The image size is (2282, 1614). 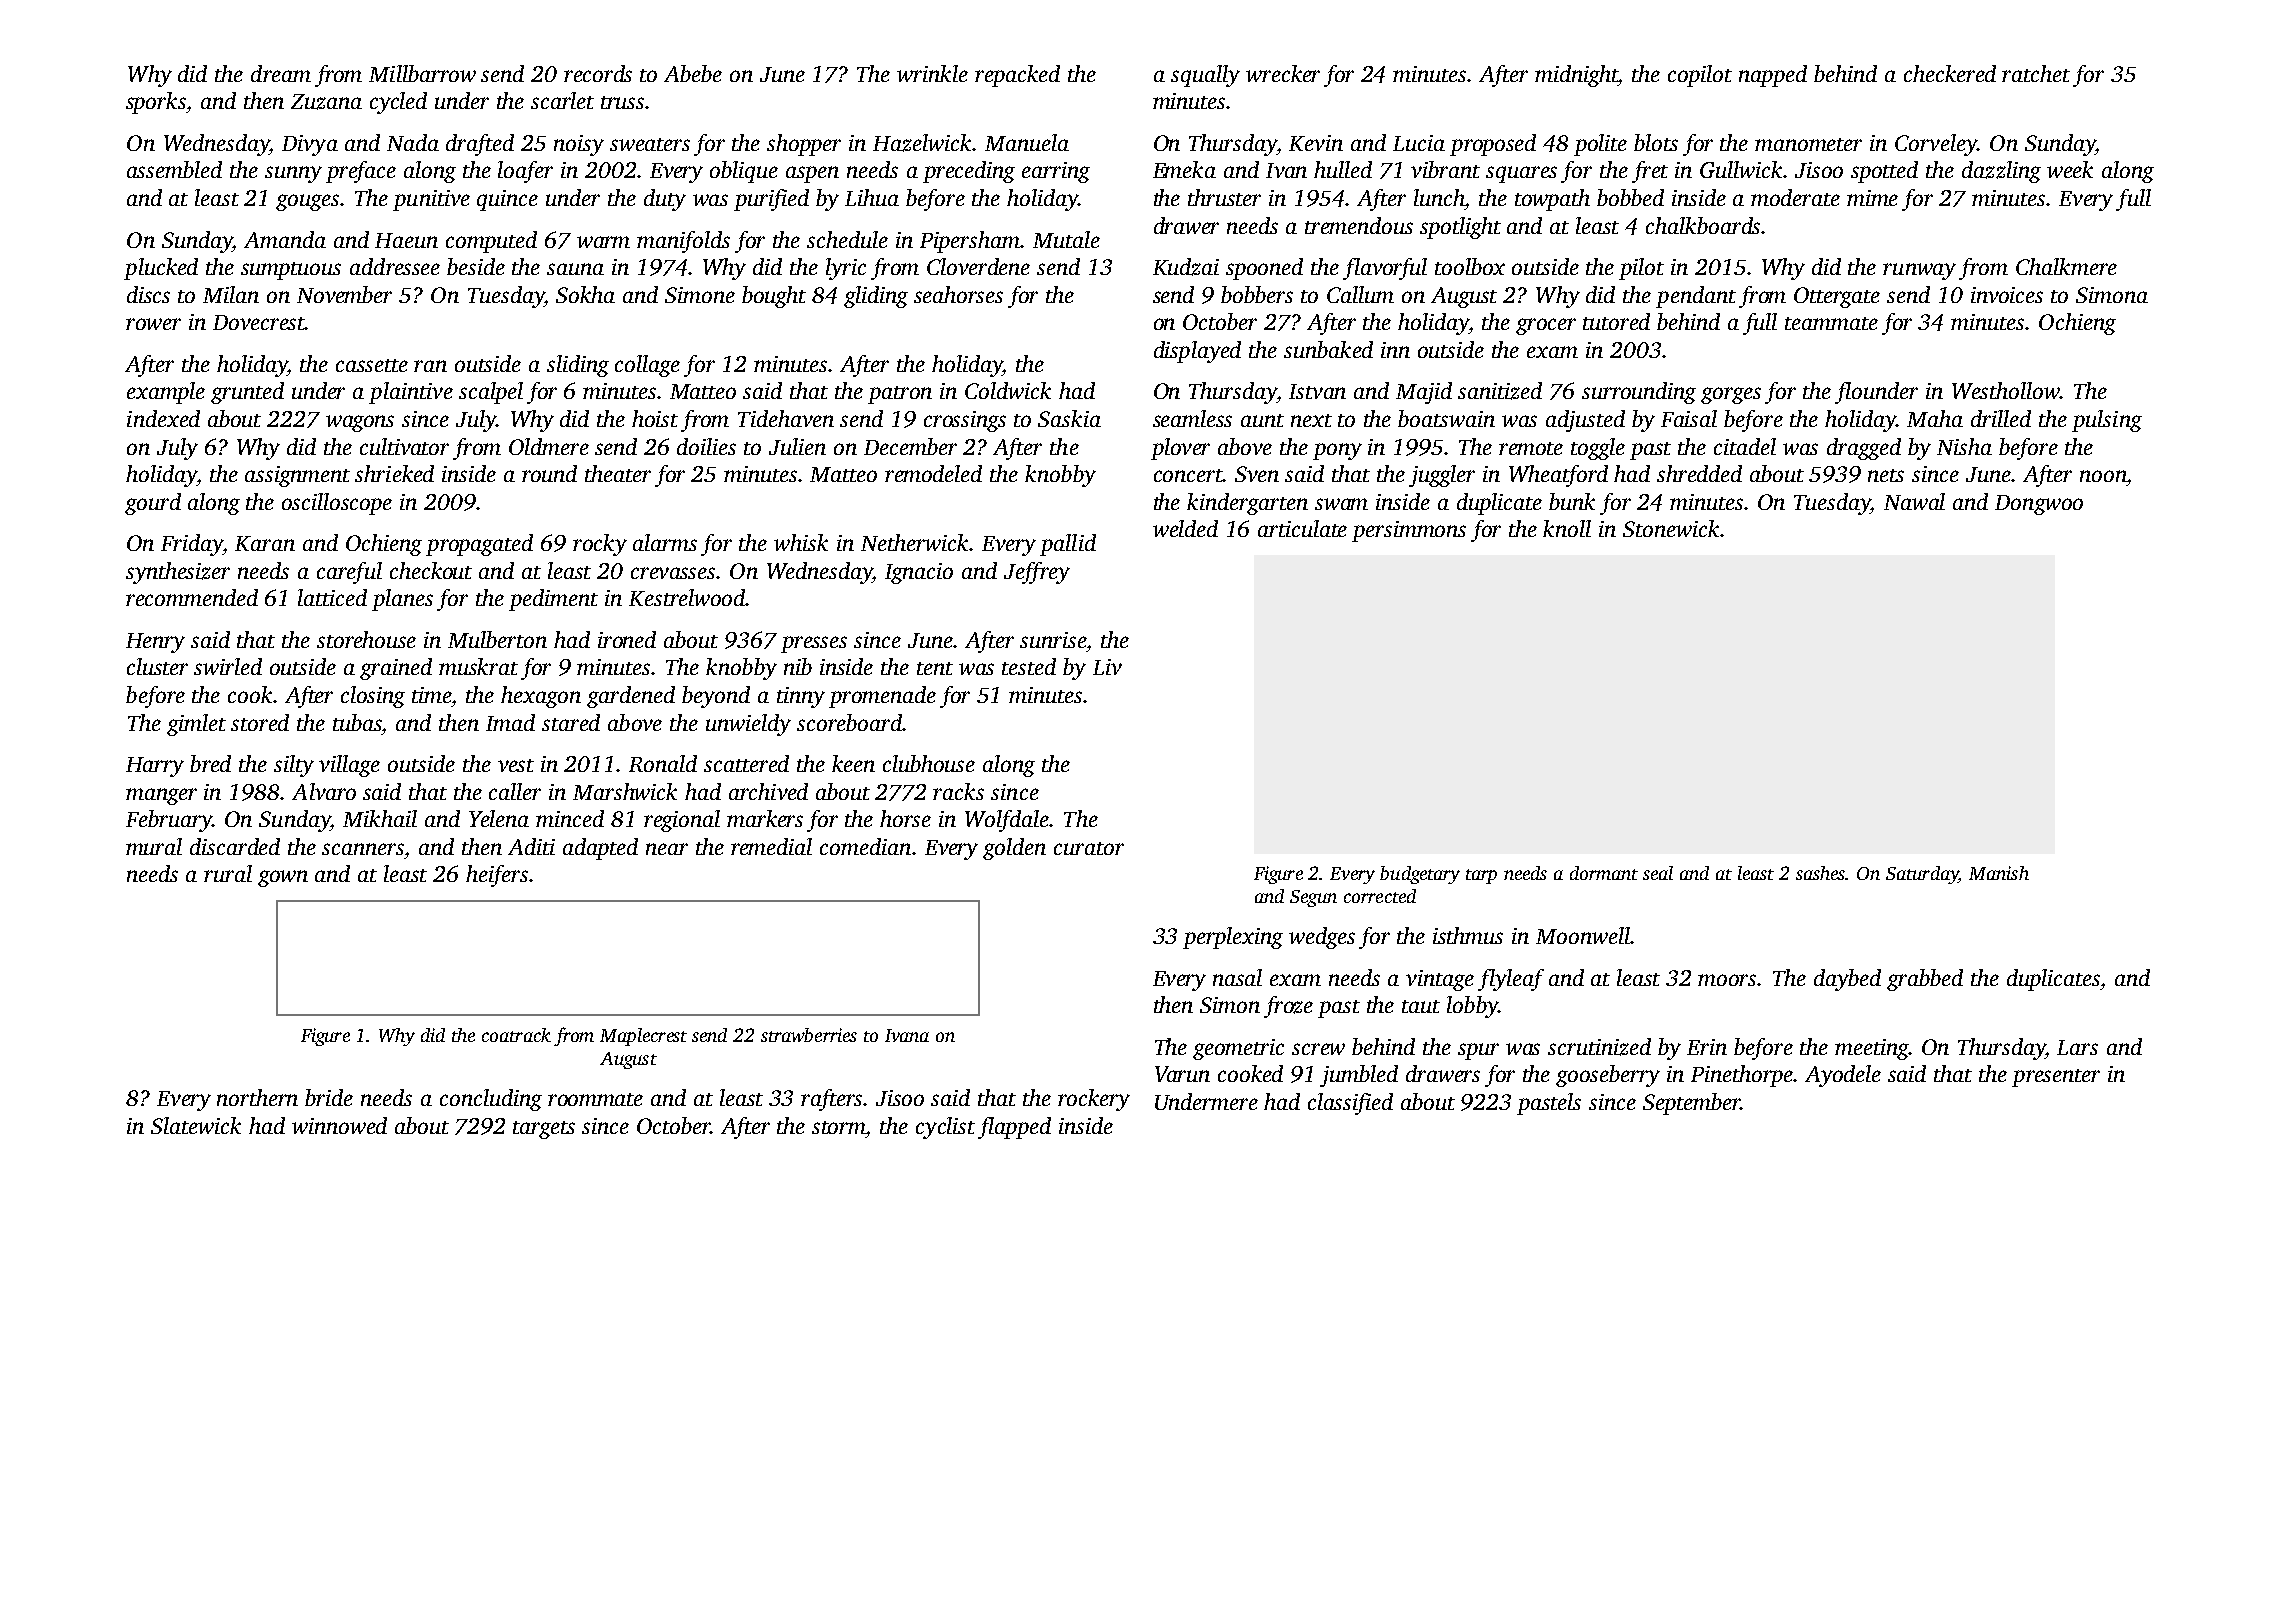 I want to click on Millbarrow, so click(x=422, y=73).
